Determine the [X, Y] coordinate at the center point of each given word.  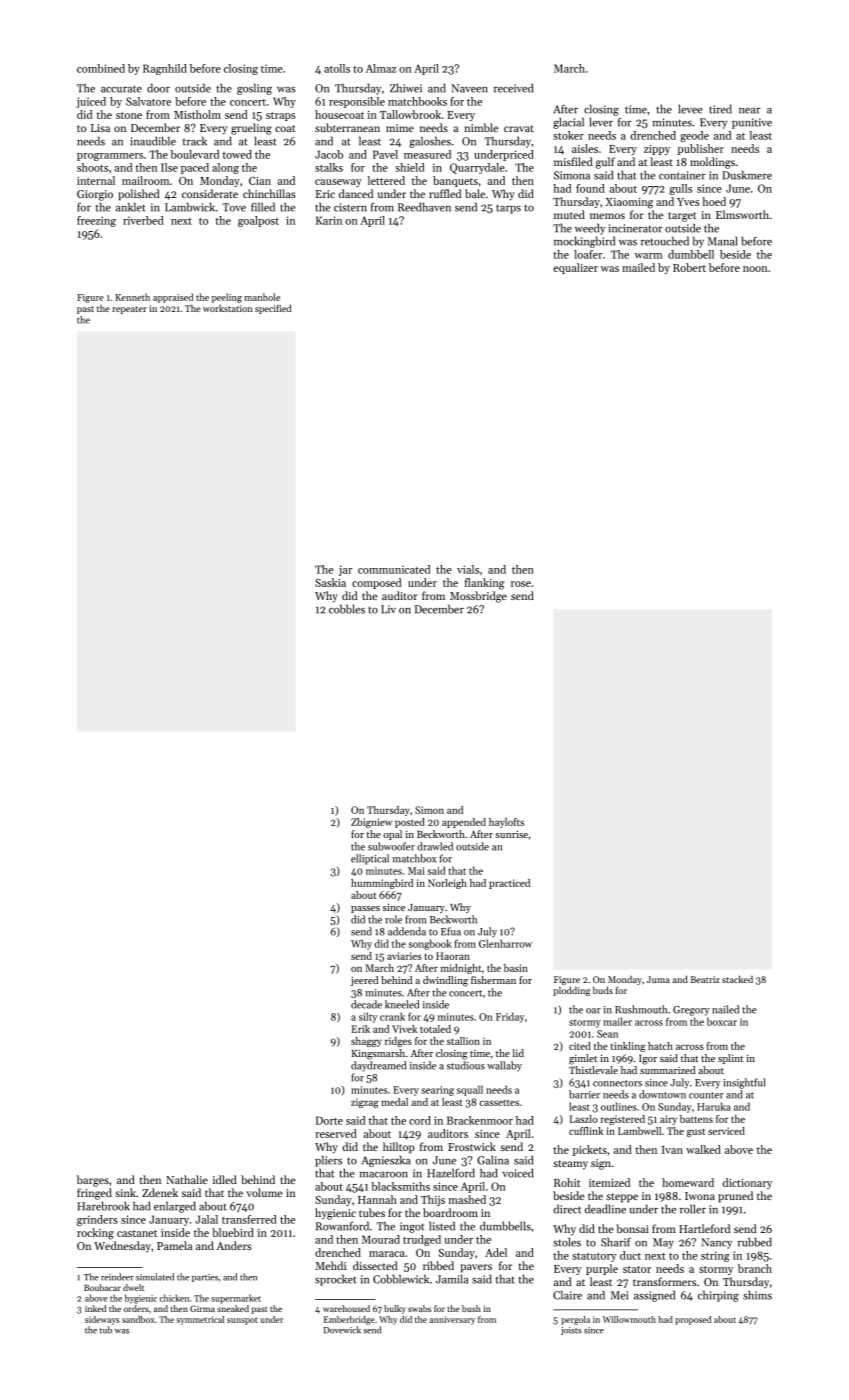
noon [755, 269]
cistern [350, 207]
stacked [737, 979]
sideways [102, 1320]
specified [273, 309]
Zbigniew [371, 823]
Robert [689, 267]
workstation [227, 308]
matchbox [414, 858]
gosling [254, 89]
